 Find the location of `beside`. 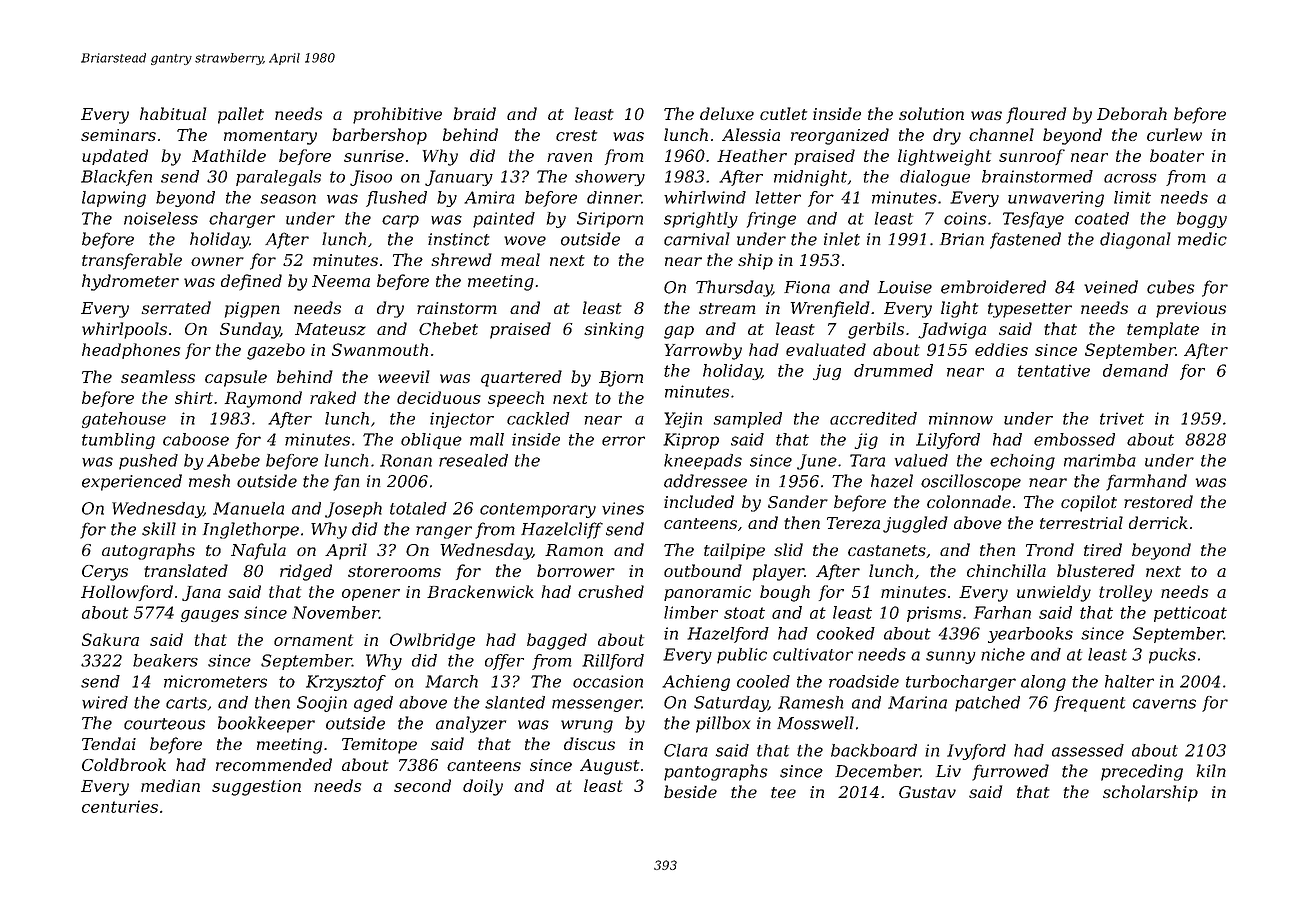

beside is located at coordinates (690, 791).
